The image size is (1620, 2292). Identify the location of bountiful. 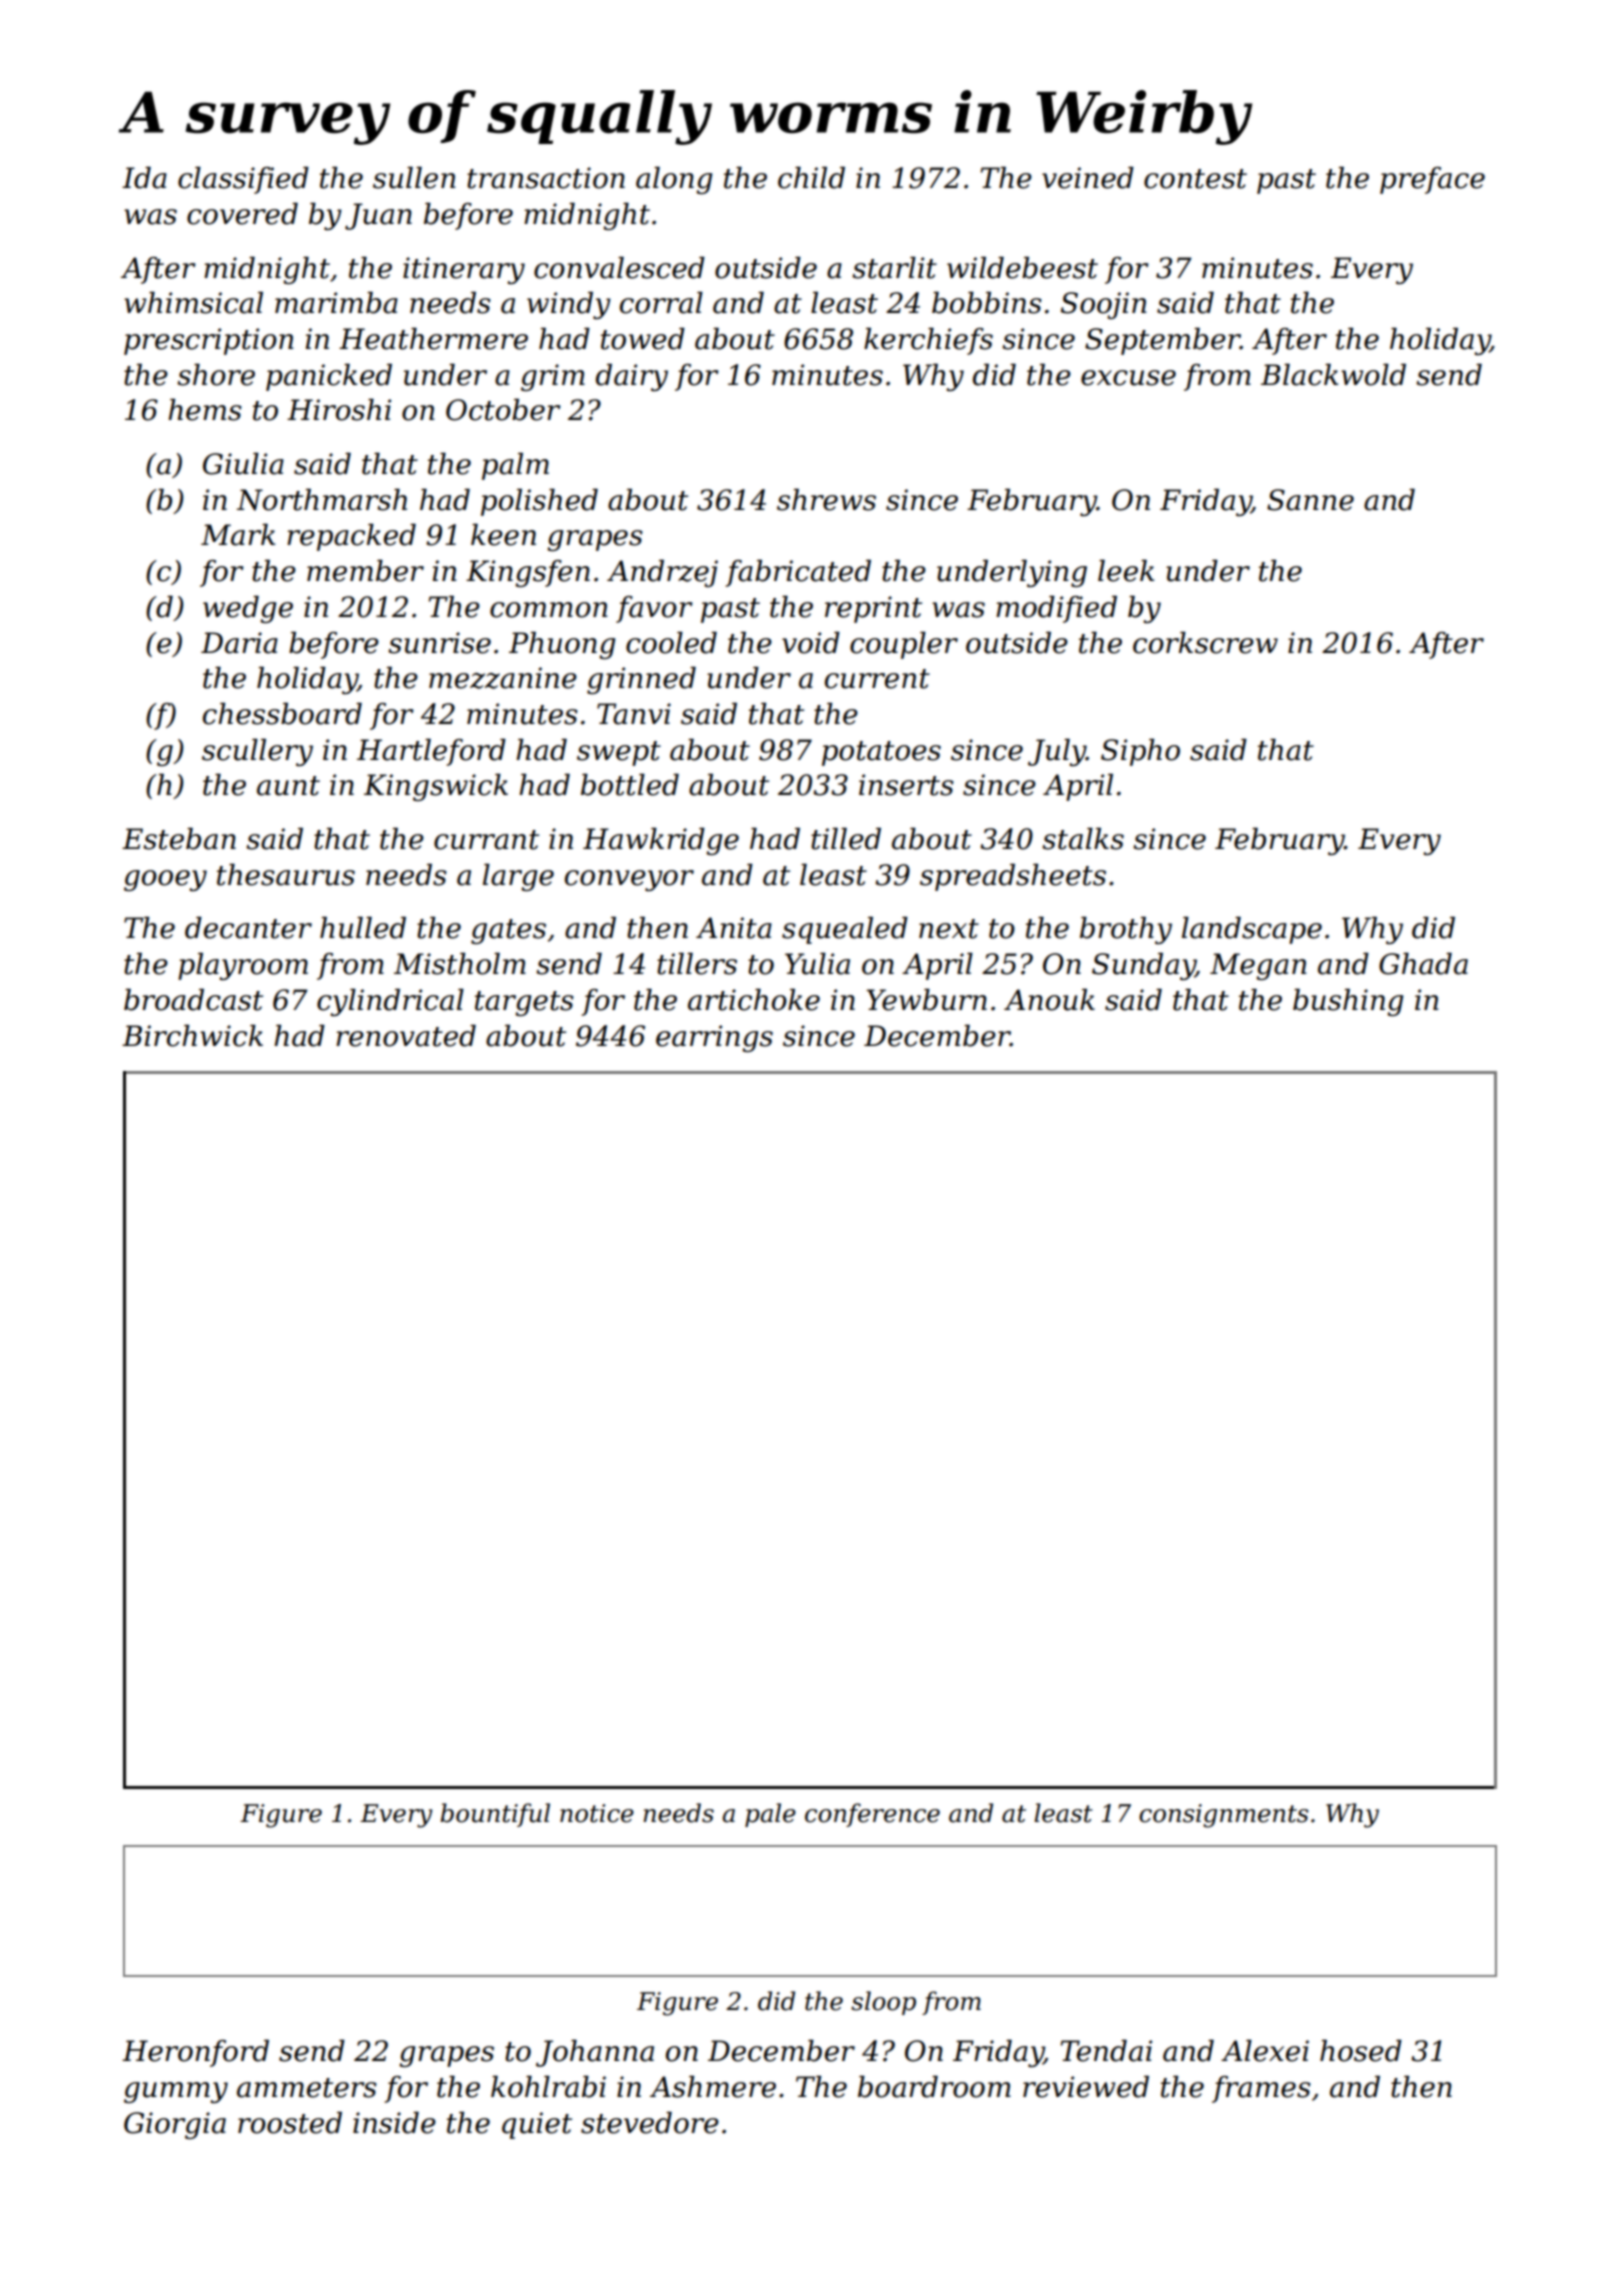
(495, 1815).
